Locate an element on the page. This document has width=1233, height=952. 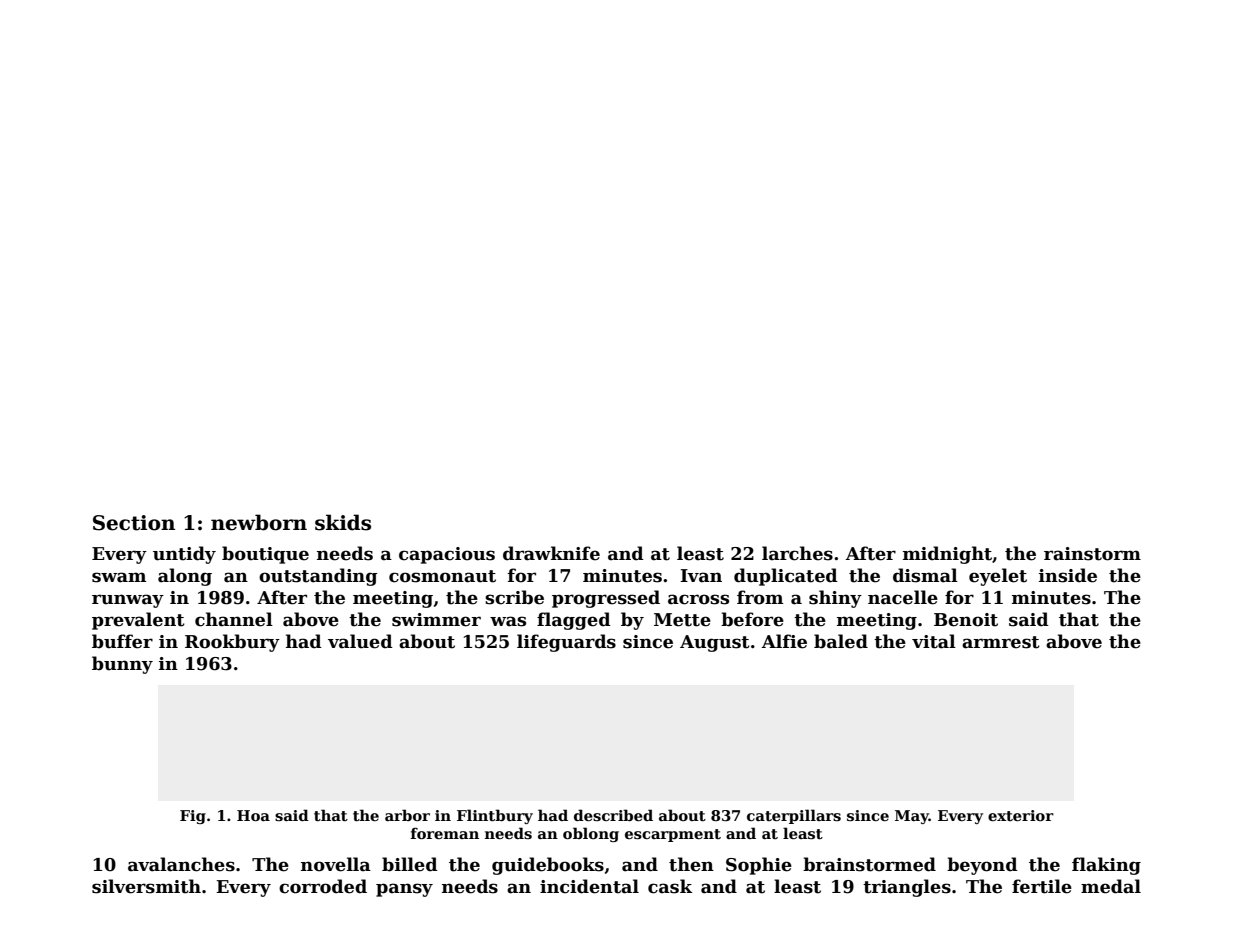
Sophie is located at coordinates (759, 866).
